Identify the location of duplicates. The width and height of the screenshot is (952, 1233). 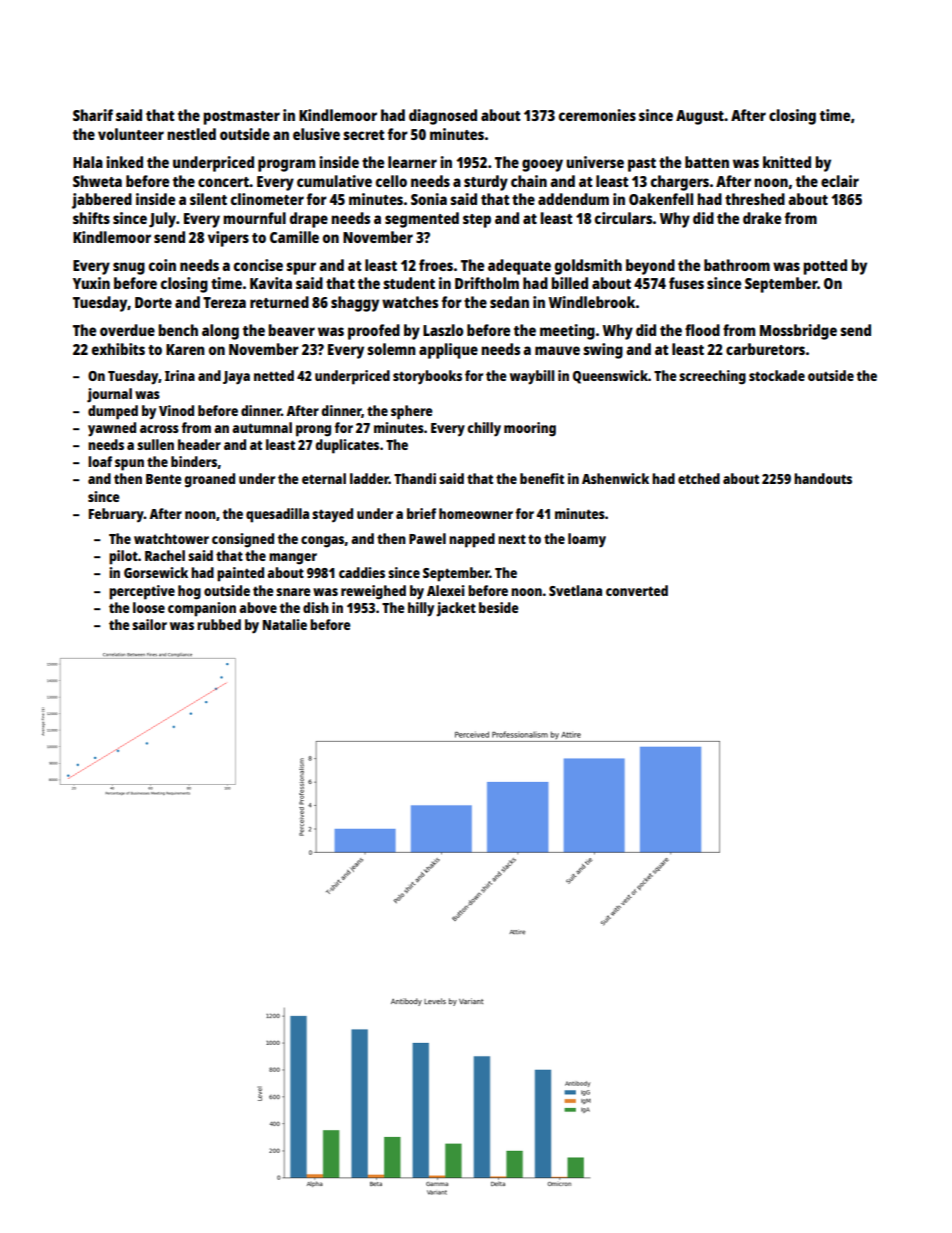
(347, 446).
